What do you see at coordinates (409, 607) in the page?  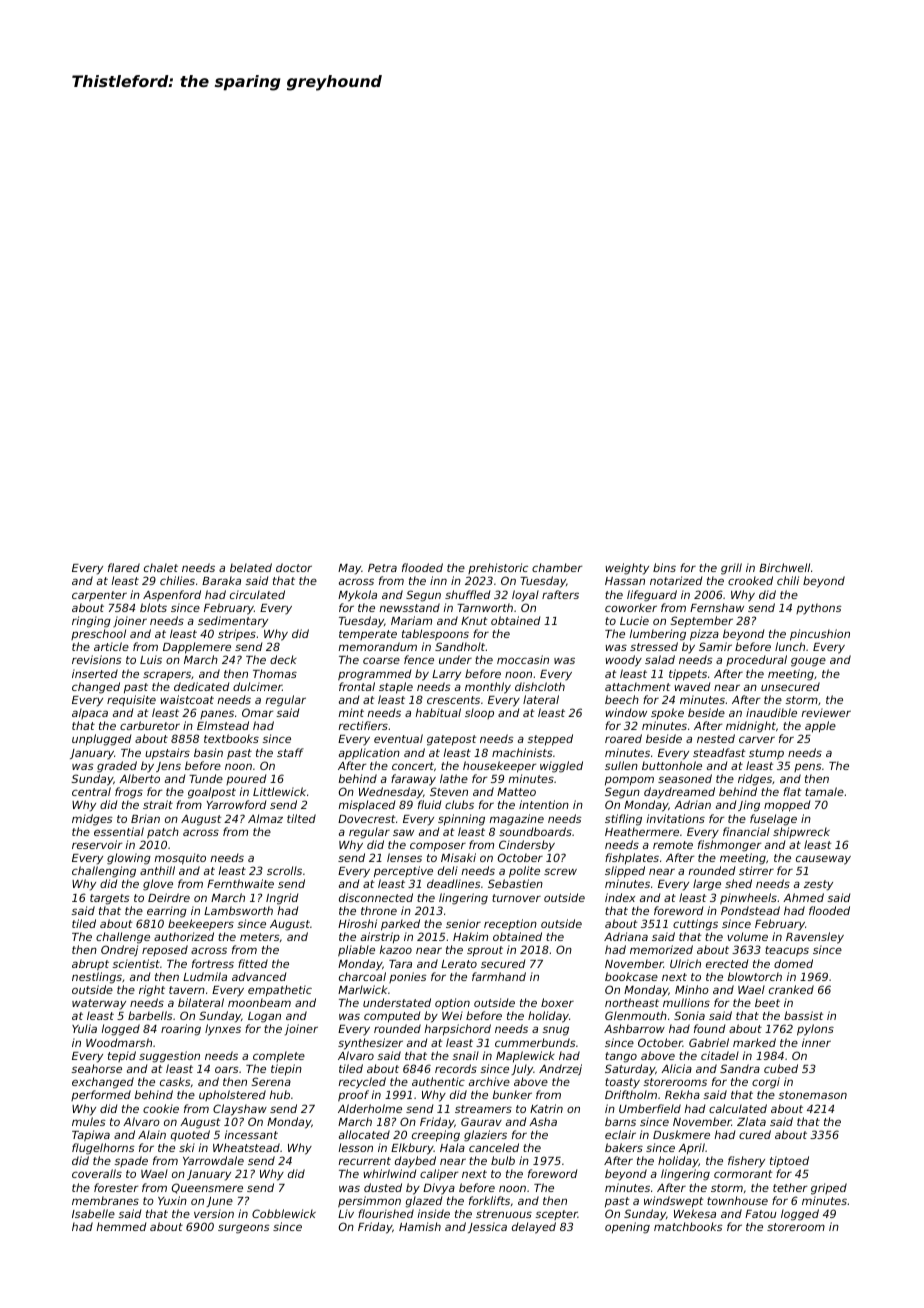 I see `newsstand` at bounding box center [409, 607].
